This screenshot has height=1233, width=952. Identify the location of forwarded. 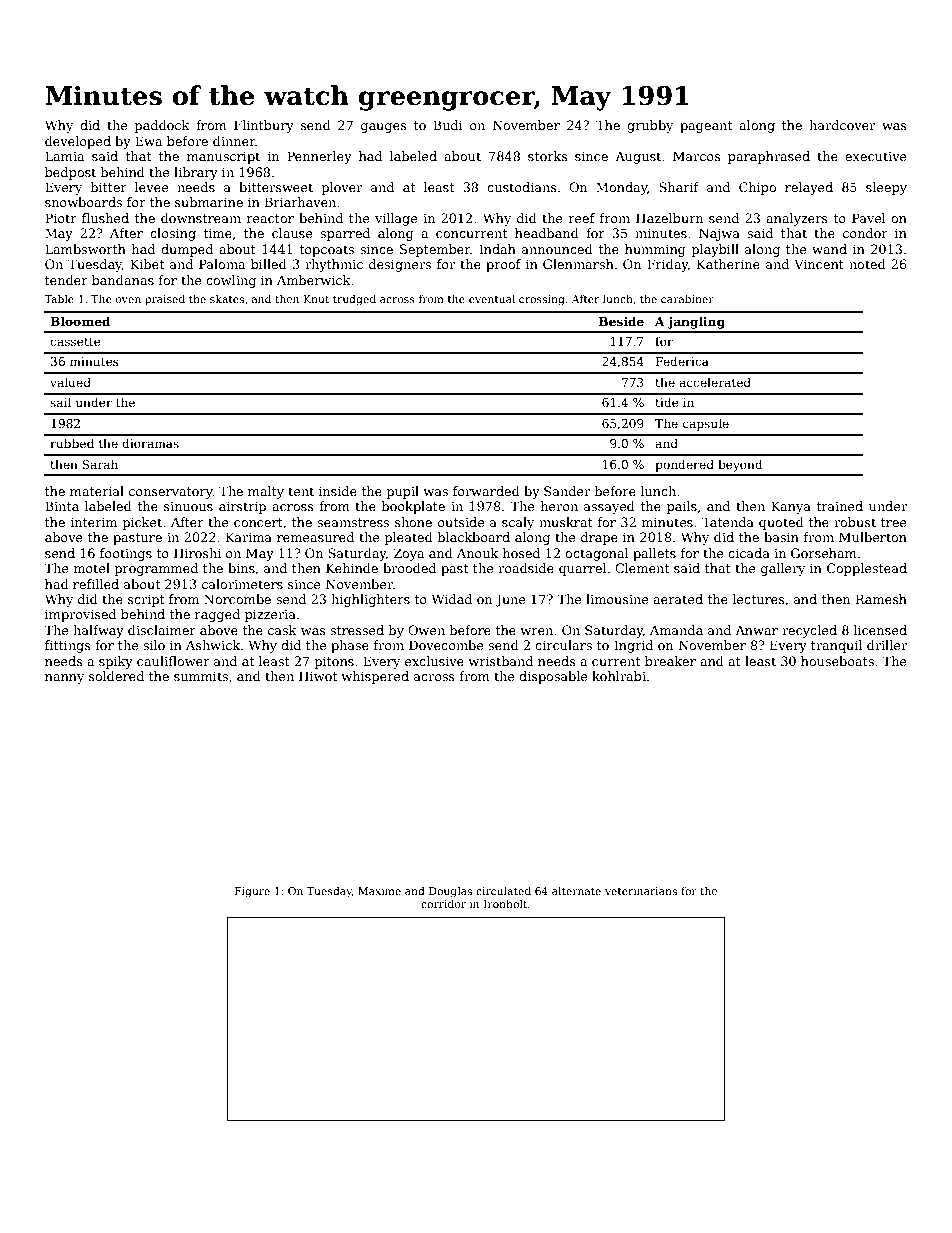
(486, 491).
